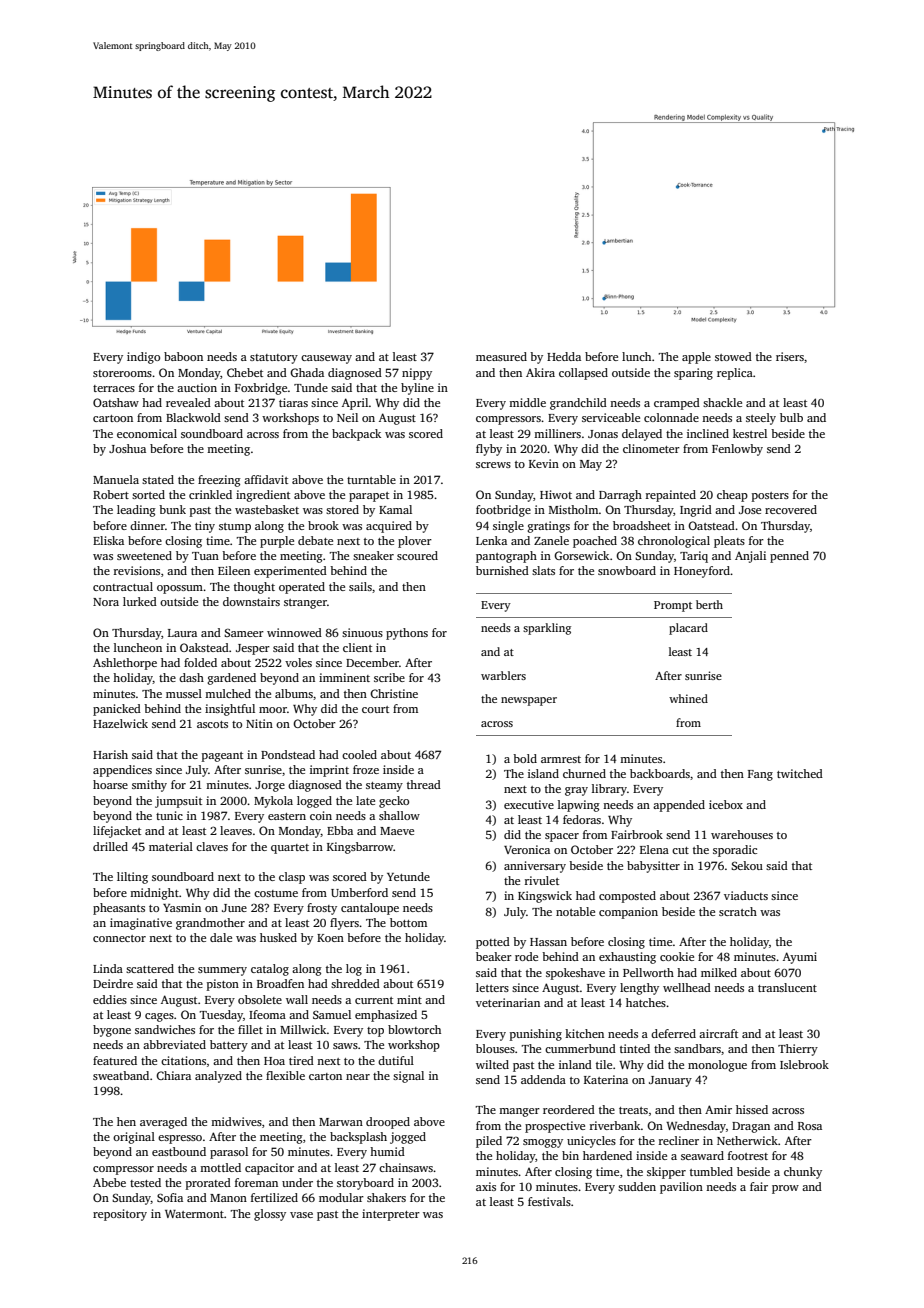 This screenshot has height=1308, width=924. What do you see at coordinates (183, 356) in the screenshot?
I see `baboon` at bounding box center [183, 356].
